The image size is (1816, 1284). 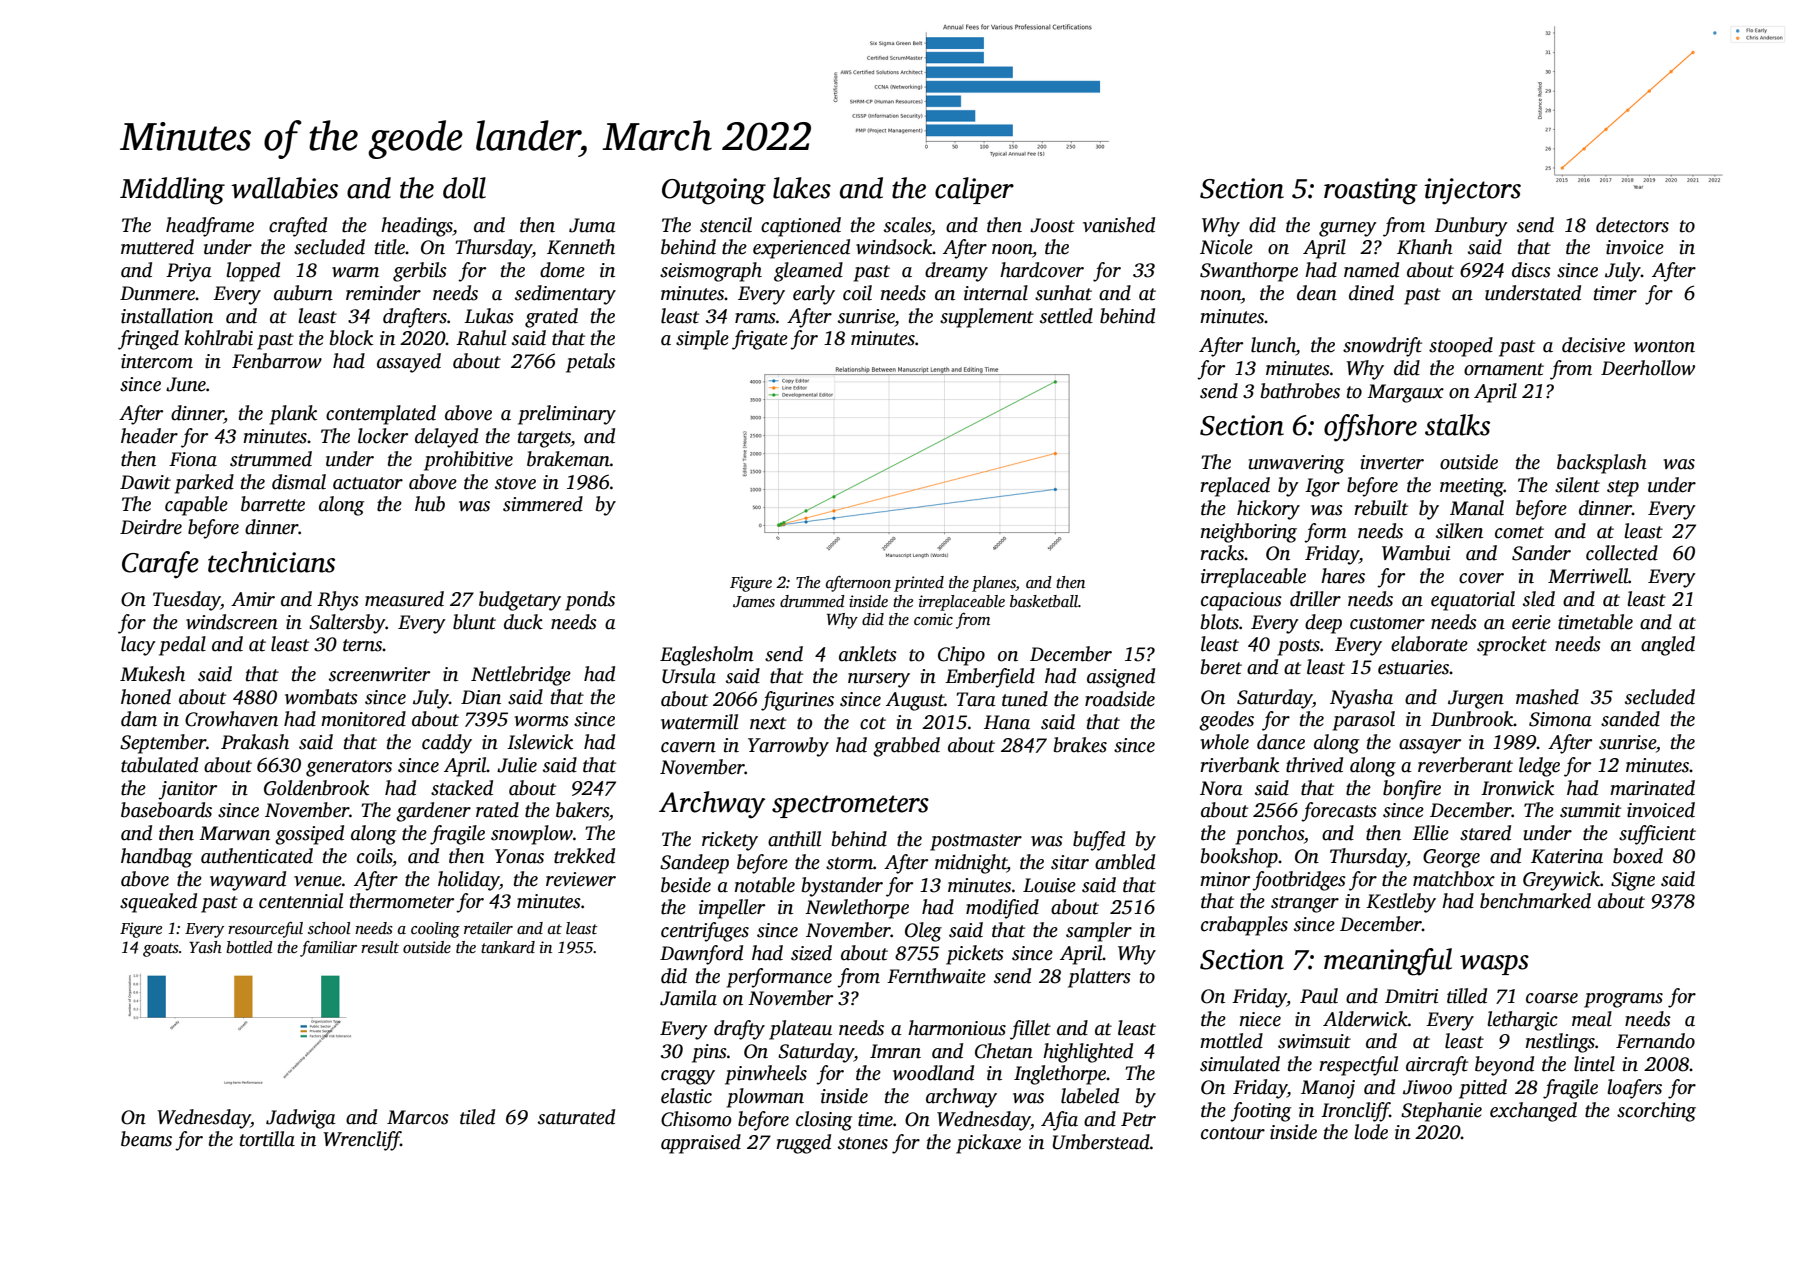 What do you see at coordinates (234, 833) in the image?
I see `Marwan` at bounding box center [234, 833].
